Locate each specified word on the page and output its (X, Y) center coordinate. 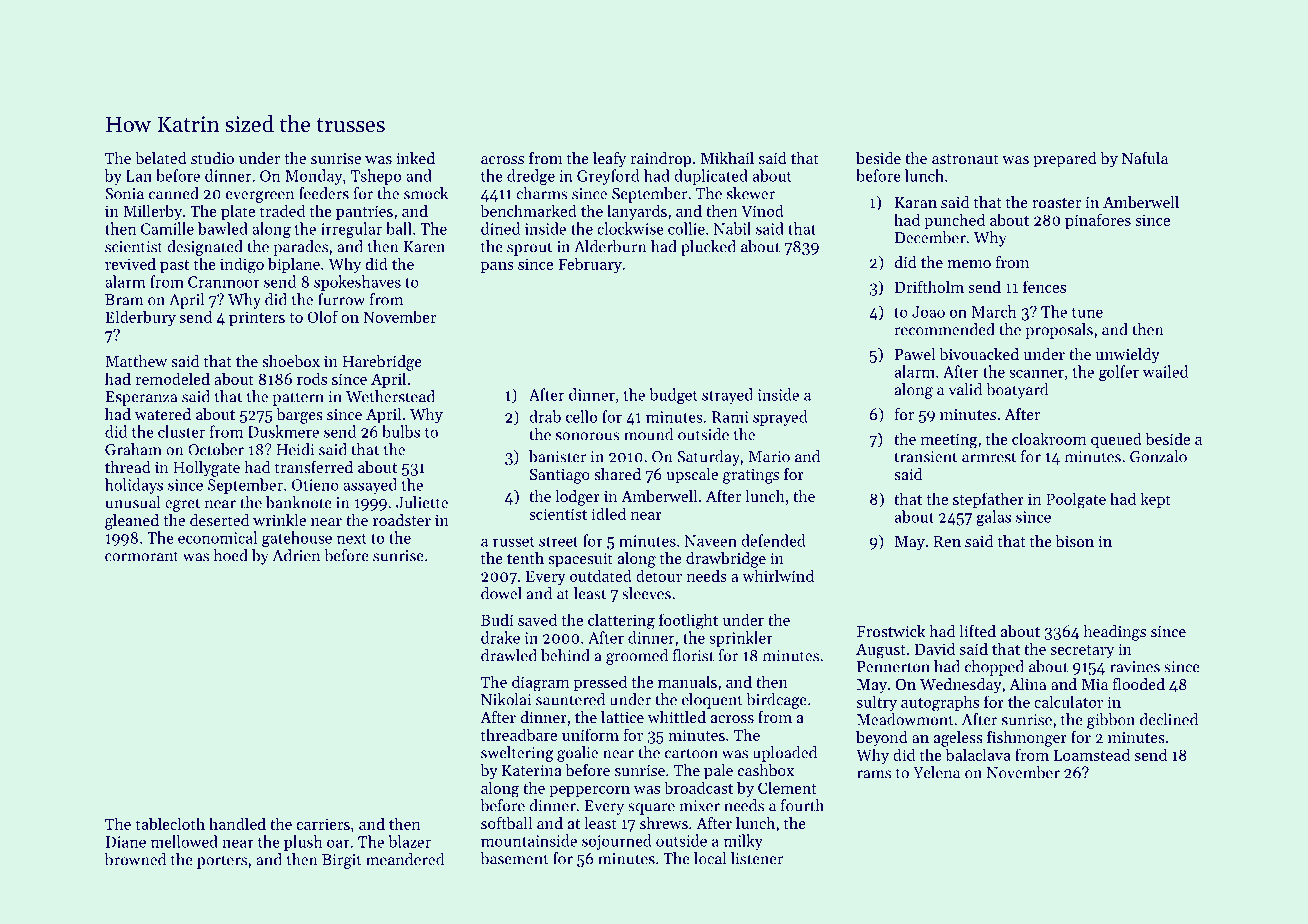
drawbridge (726, 560)
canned (174, 193)
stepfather (988, 500)
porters (222, 862)
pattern (298, 399)
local (710, 858)
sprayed (780, 418)
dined (500, 228)
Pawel (915, 354)
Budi (497, 619)
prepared (1065, 160)
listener (757, 858)
